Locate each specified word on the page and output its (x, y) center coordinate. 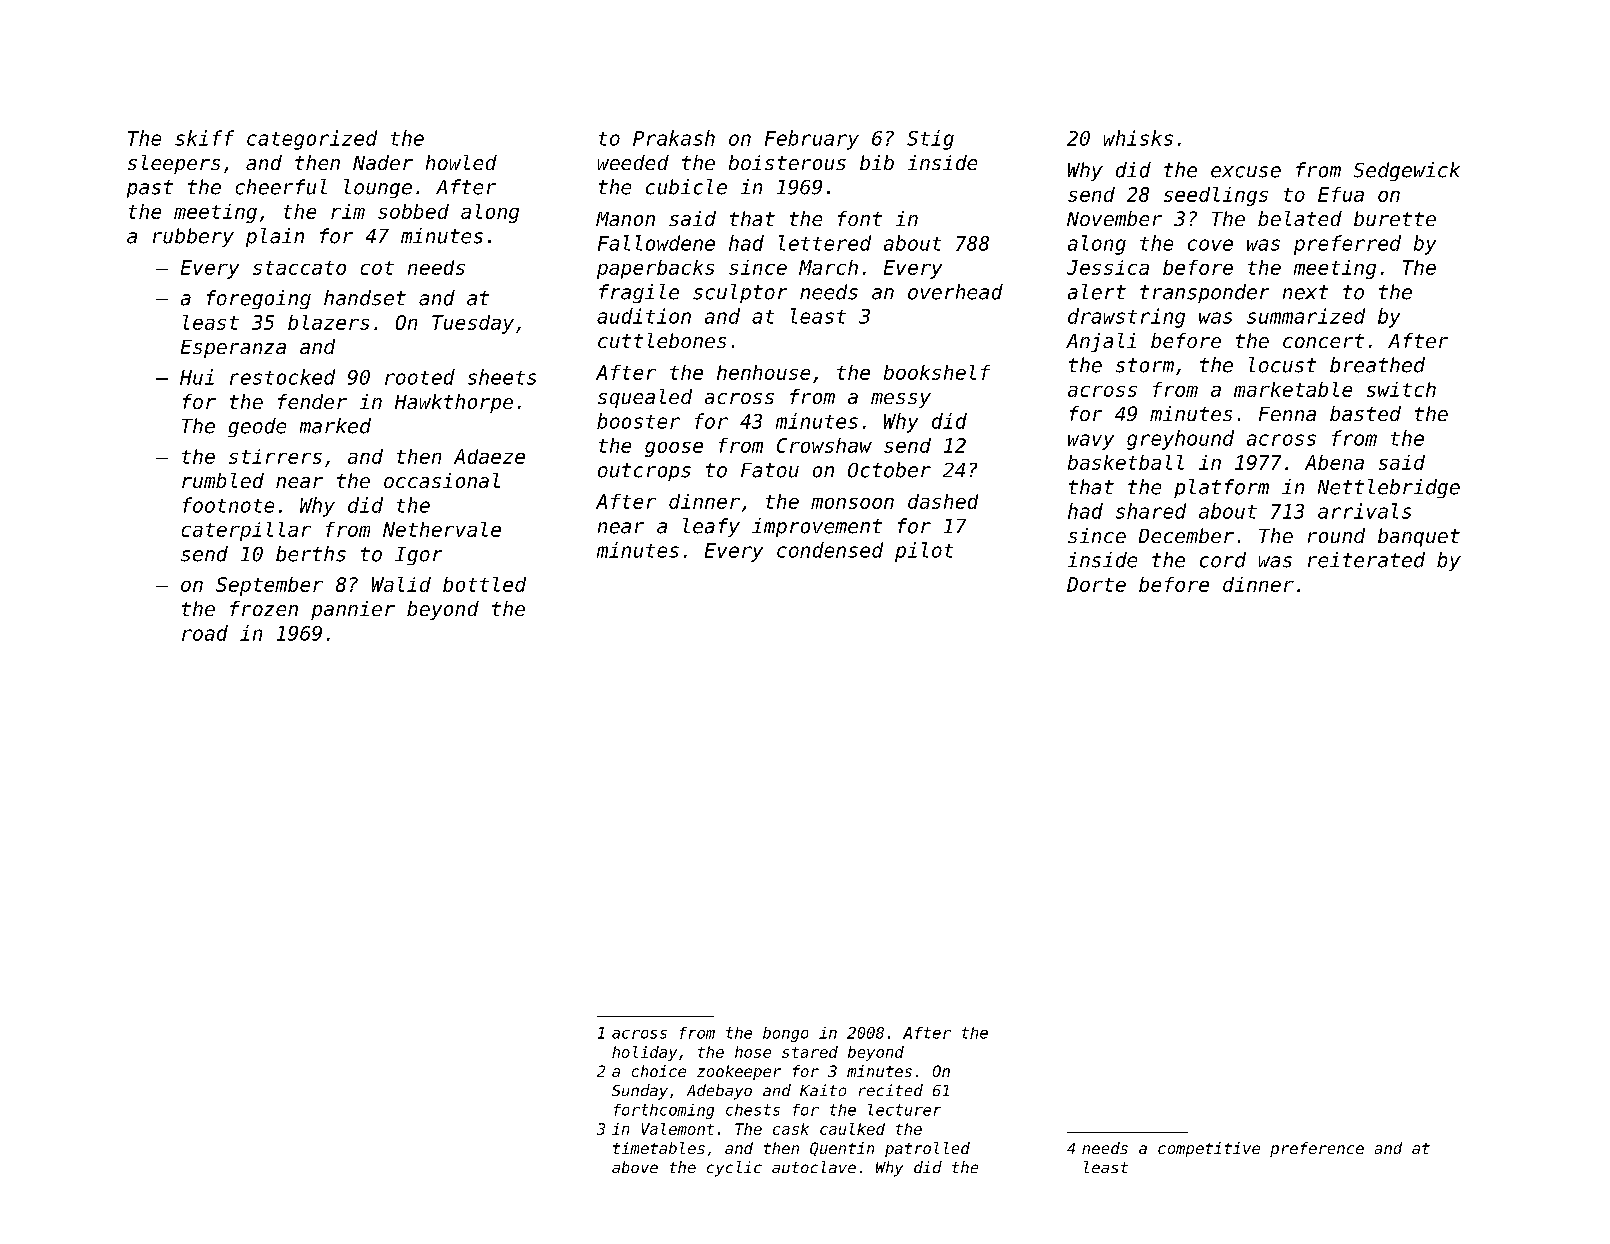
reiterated (1366, 560)
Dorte (1096, 584)
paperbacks (655, 269)
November (1114, 218)
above (635, 1167)
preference (1317, 1149)
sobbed (413, 211)
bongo (785, 1034)
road (205, 633)
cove (1210, 245)
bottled (484, 584)
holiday (644, 1053)
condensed (830, 550)
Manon (625, 219)
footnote (228, 505)
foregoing (259, 299)
